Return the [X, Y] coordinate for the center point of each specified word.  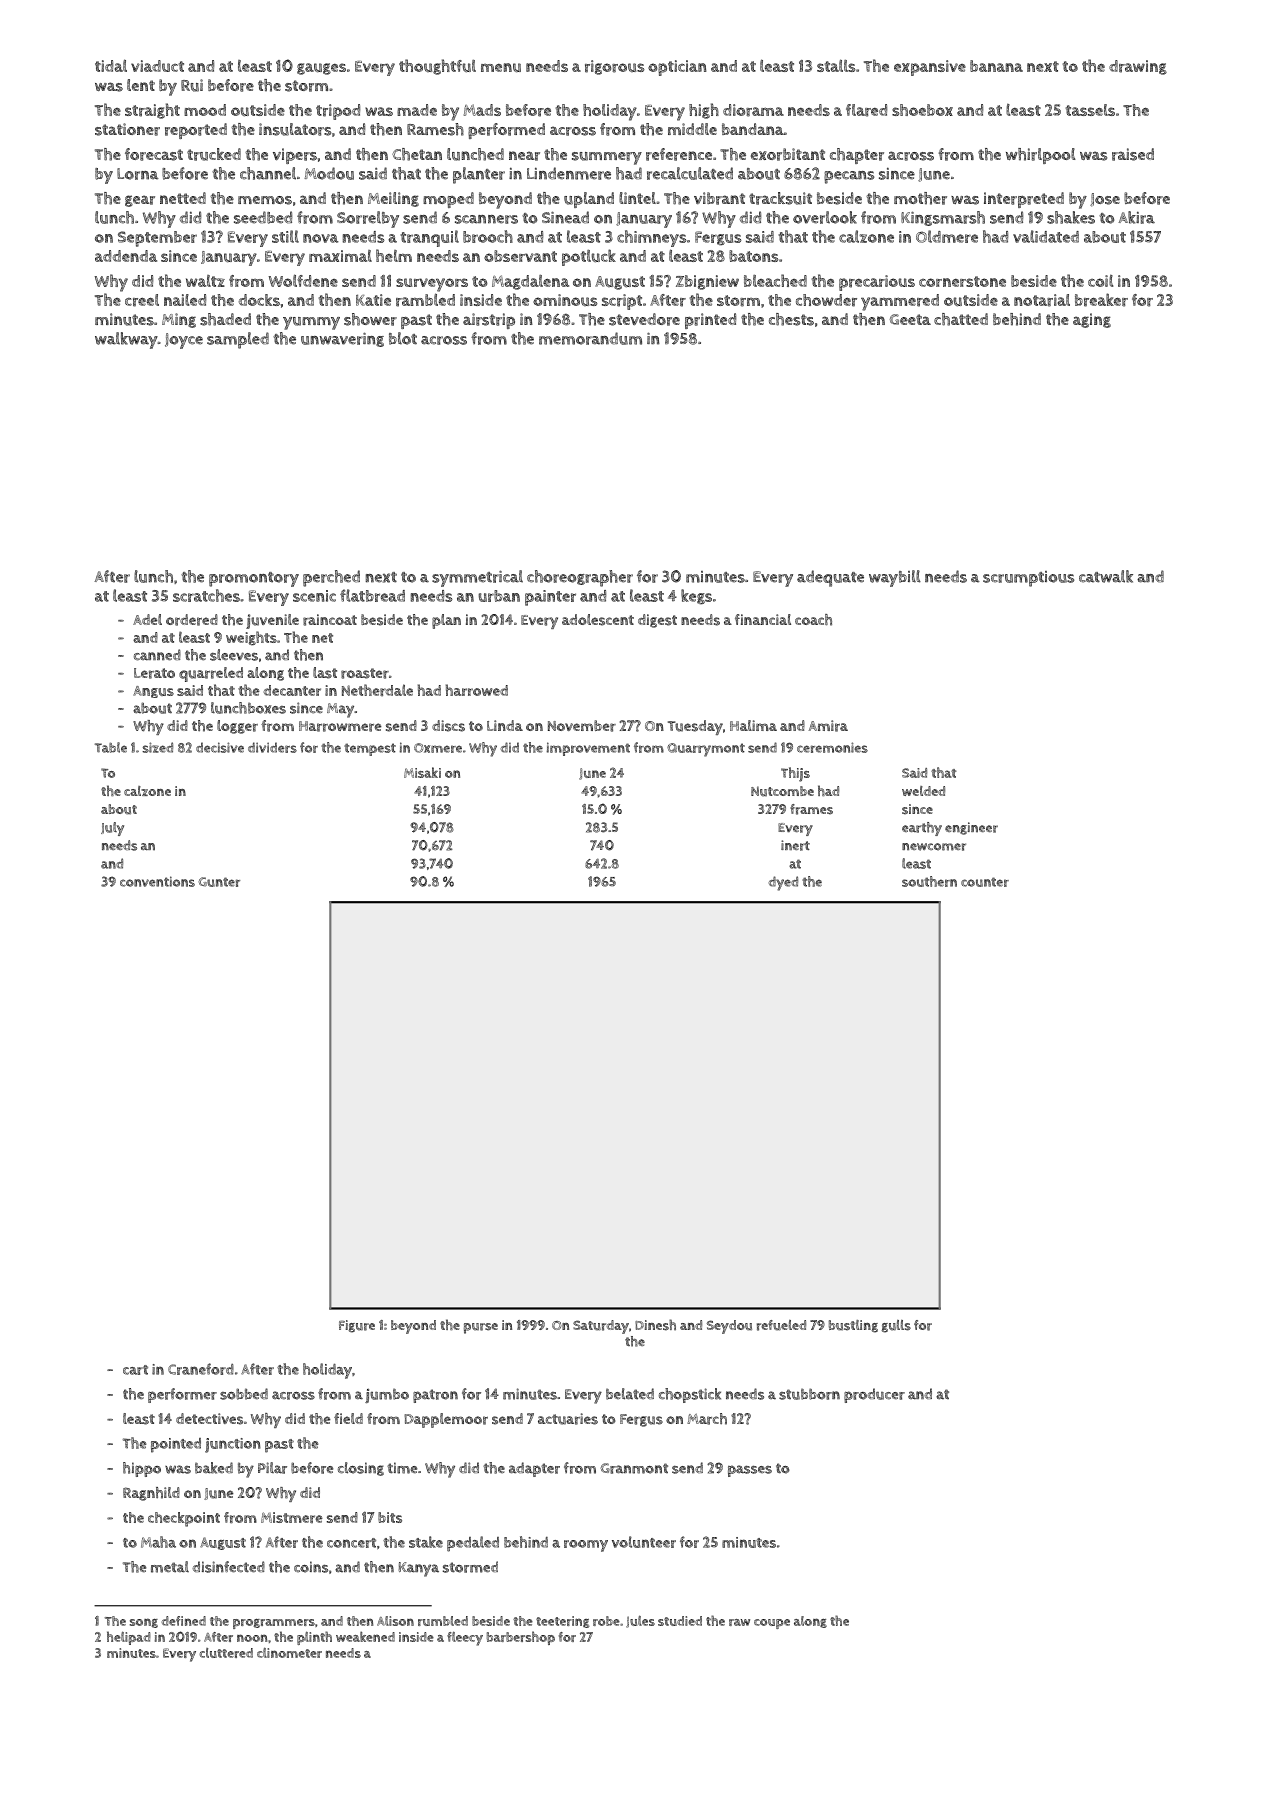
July [112, 829]
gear [140, 201]
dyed [783, 883]
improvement [588, 749]
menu [501, 67]
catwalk [1106, 576]
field [348, 1418]
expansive [930, 68]
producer [874, 1395]
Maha [158, 1542]
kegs [696, 597]
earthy [922, 829]
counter [985, 882]
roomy [586, 1546]
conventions [157, 881]
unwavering [342, 339]
